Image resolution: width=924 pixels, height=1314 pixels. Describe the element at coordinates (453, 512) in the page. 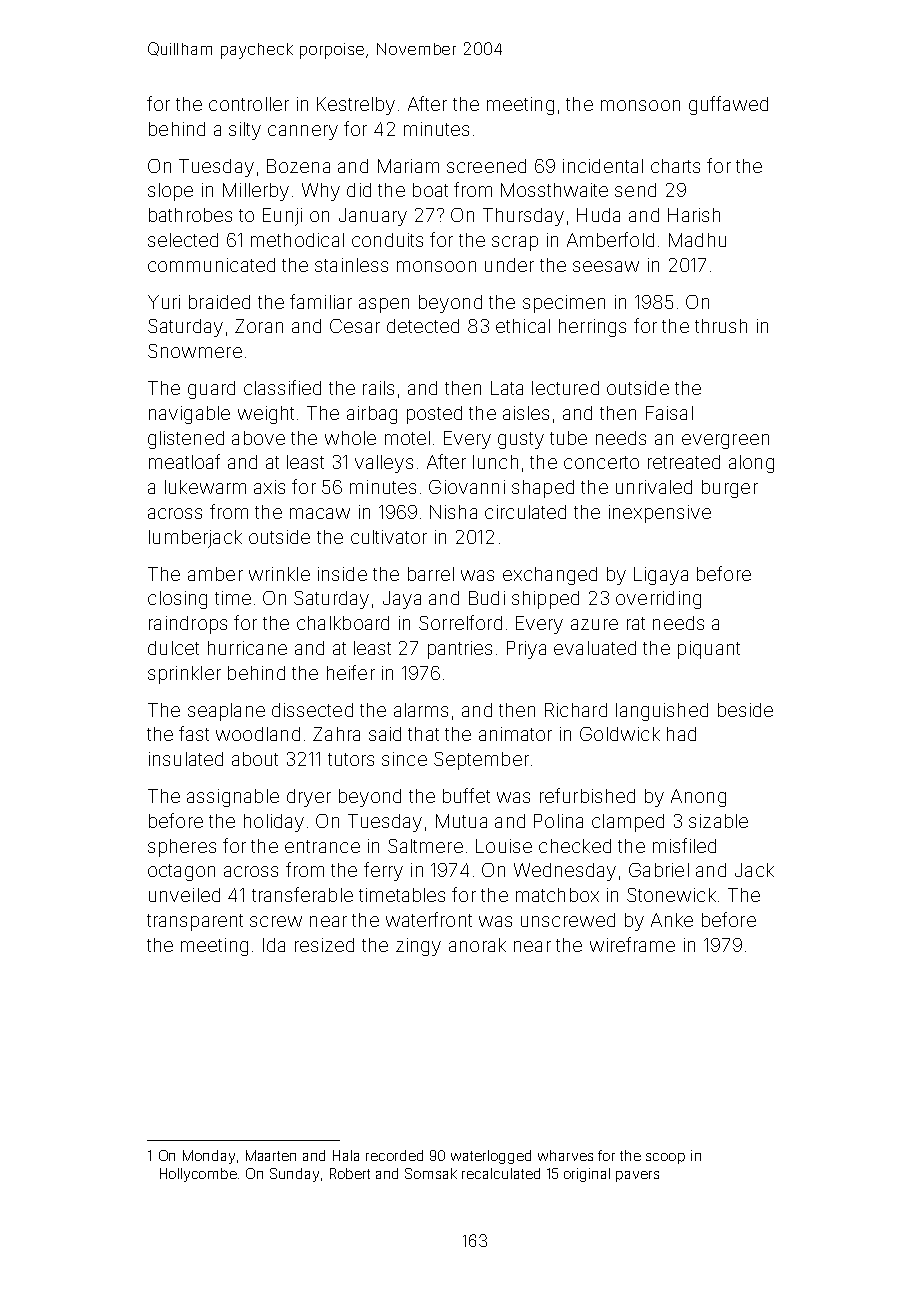

I see `Nisha` at that location.
